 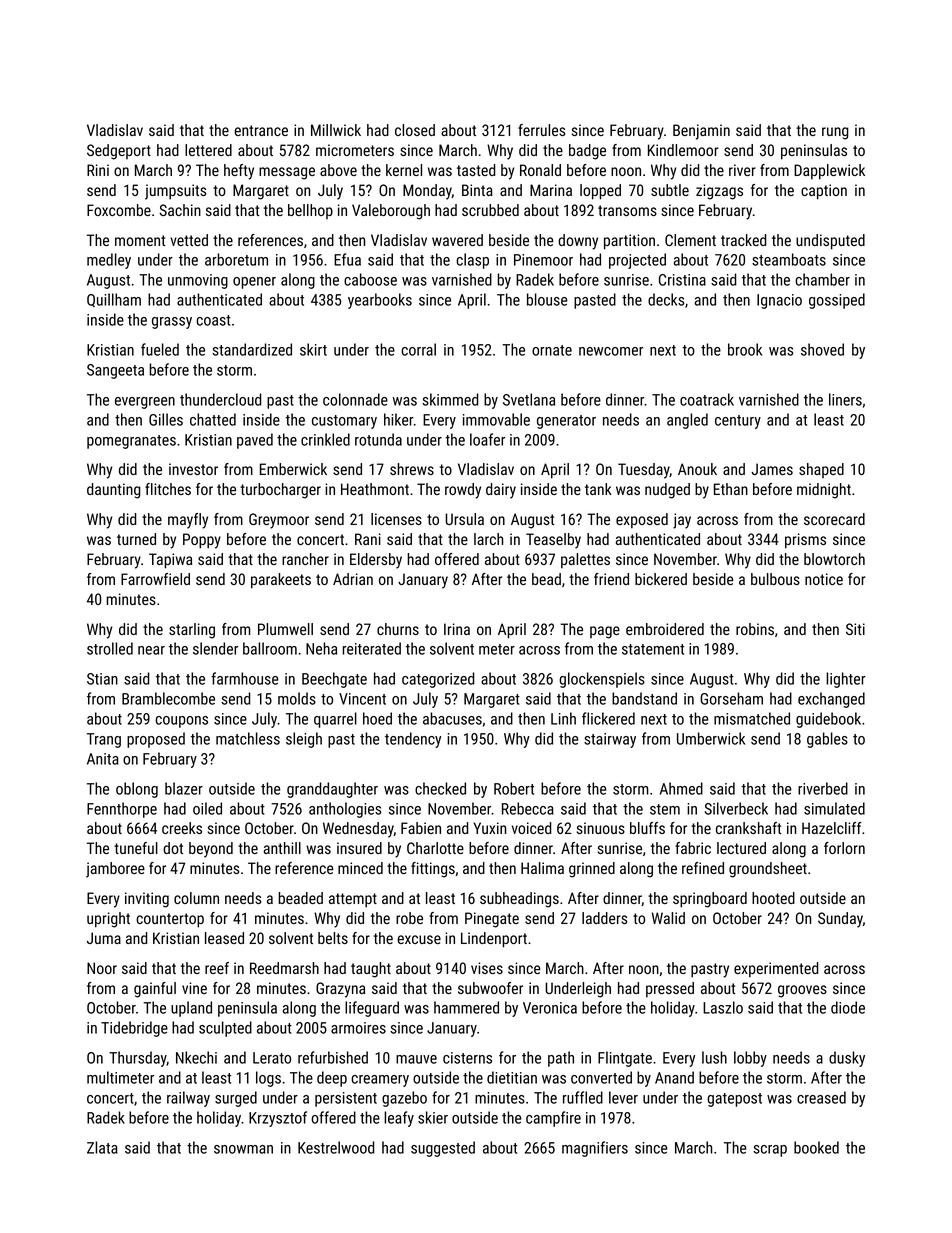 I want to click on attempt, so click(x=353, y=900).
